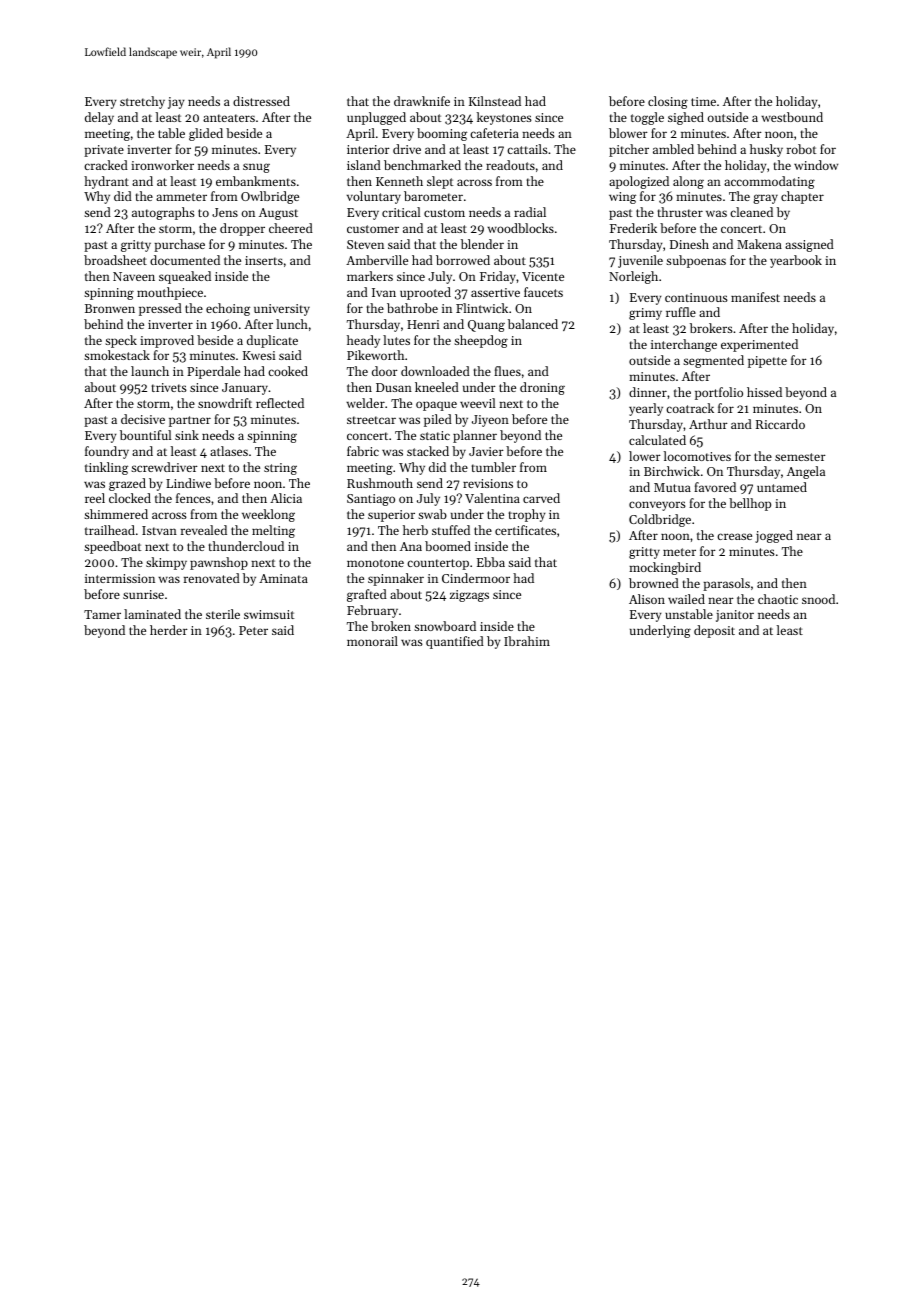 The height and width of the screenshot is (1308, 924). I want to click on calculated, so click(657, 440).
